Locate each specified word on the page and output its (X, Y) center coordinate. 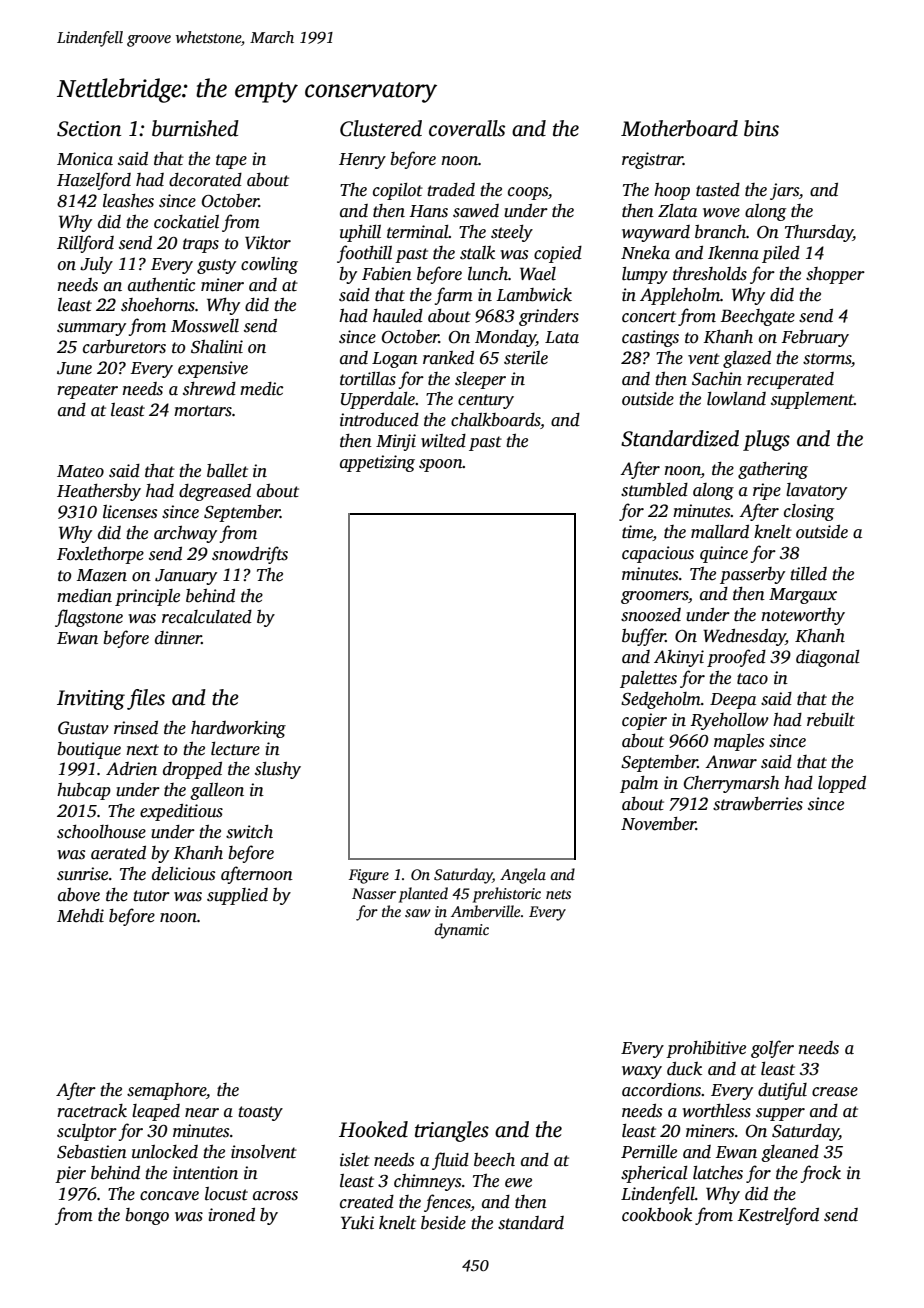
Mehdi (80, 916)
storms (827, 359)
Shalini (217, 347)
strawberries (758, 804)
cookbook (657, 1215)
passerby (752, 575)
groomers (654, 597)
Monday (505, 338)
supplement (812, 400)
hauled (398, 316)
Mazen (102, 575)
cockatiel (186, 222)
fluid (450, 1161)
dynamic (462, 931)
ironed (232, 1215)
